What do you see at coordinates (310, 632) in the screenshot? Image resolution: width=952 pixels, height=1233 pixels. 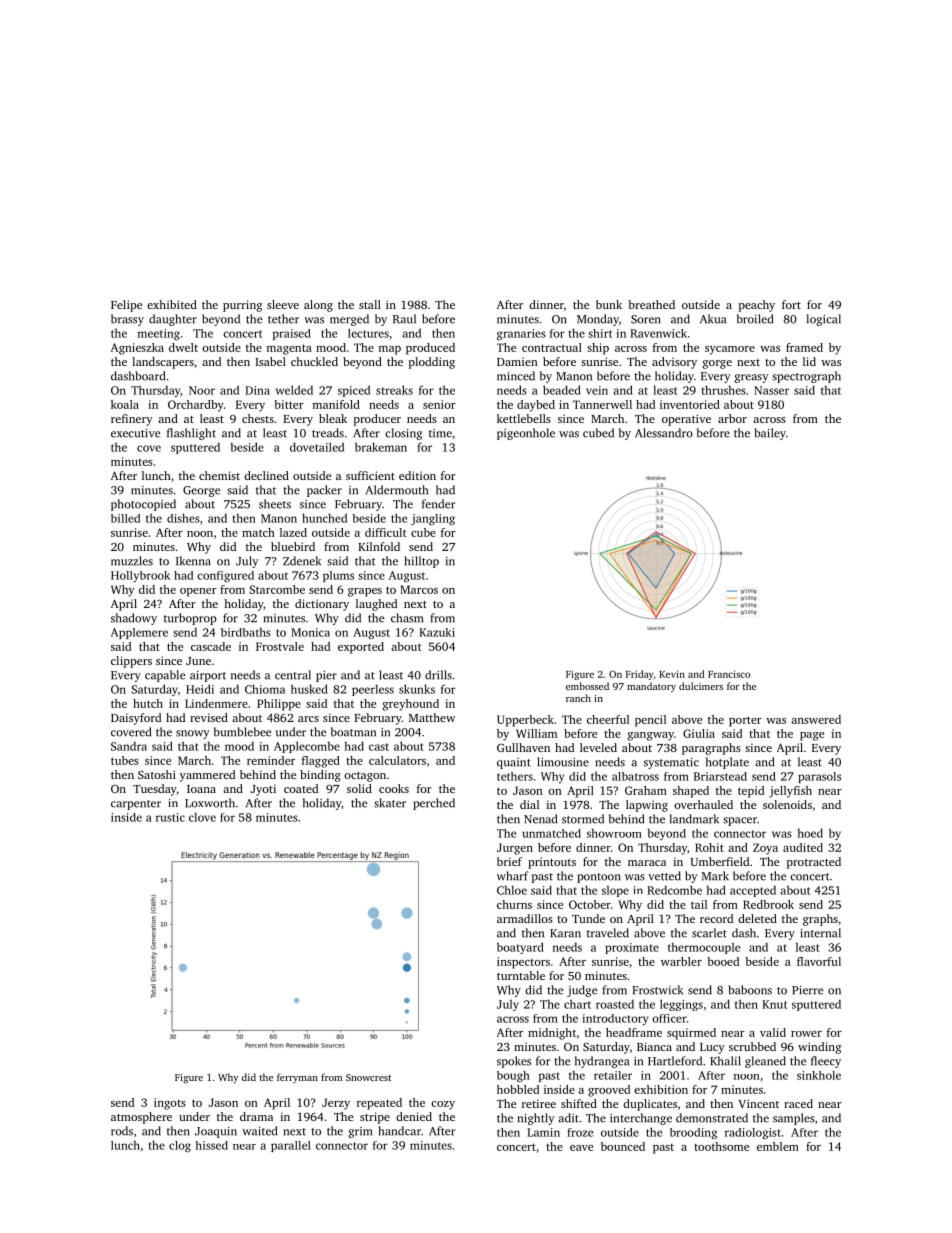 I see `Monica` at bounding box center [310, 632].
